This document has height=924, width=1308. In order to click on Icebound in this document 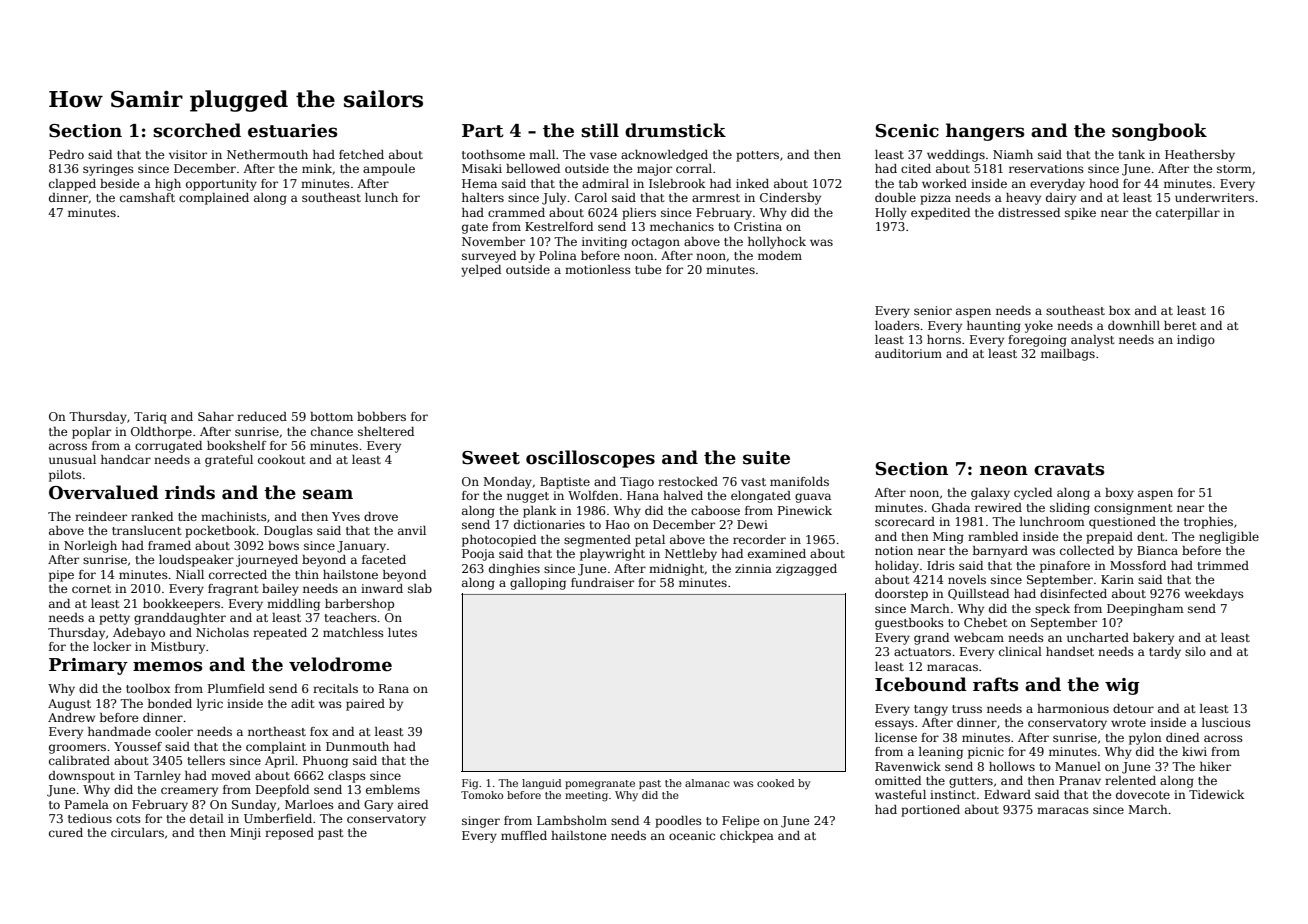, I will do `click(921, 684)`.
